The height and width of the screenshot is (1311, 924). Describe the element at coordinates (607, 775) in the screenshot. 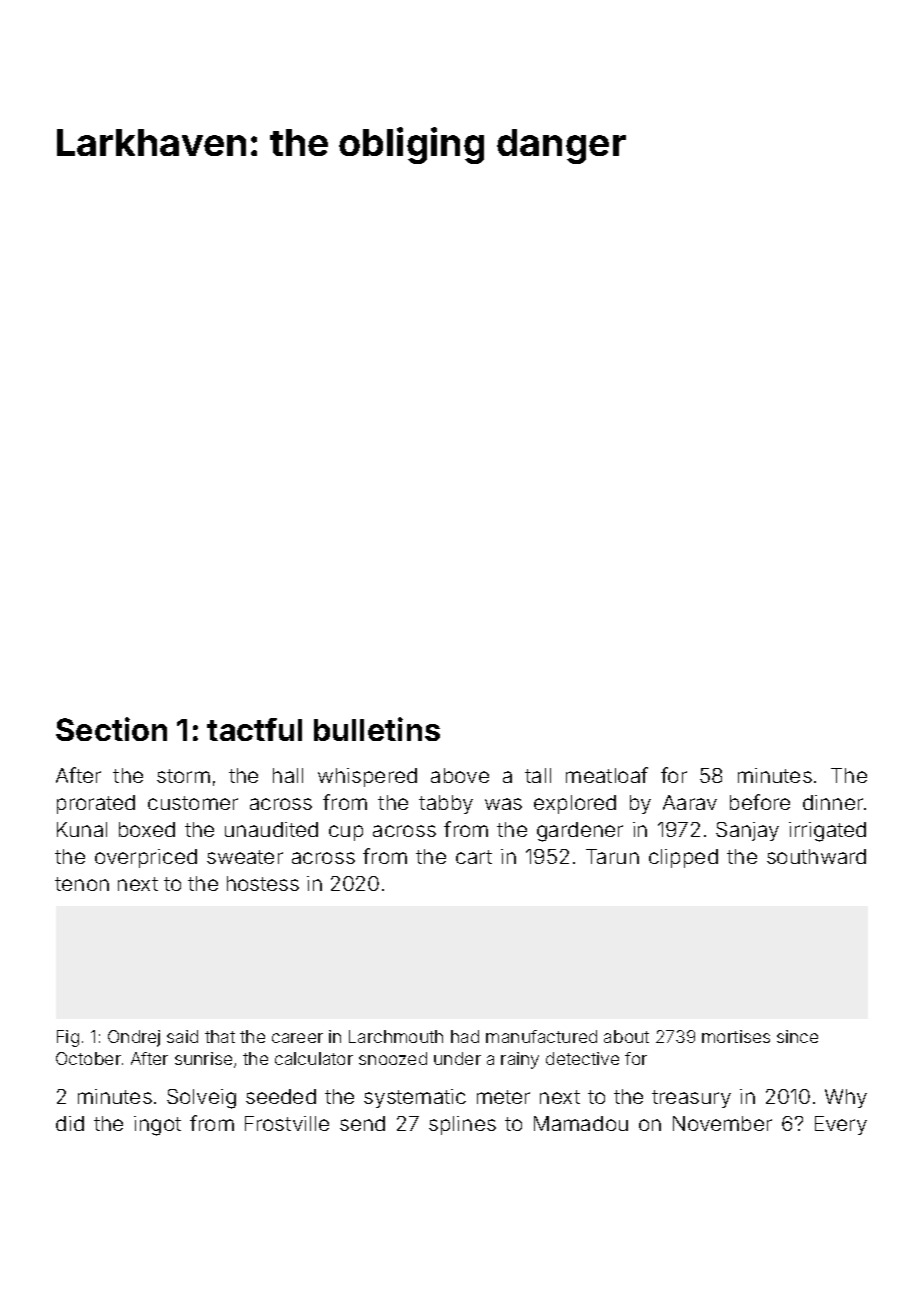

I see `meatloaf` at that location.
